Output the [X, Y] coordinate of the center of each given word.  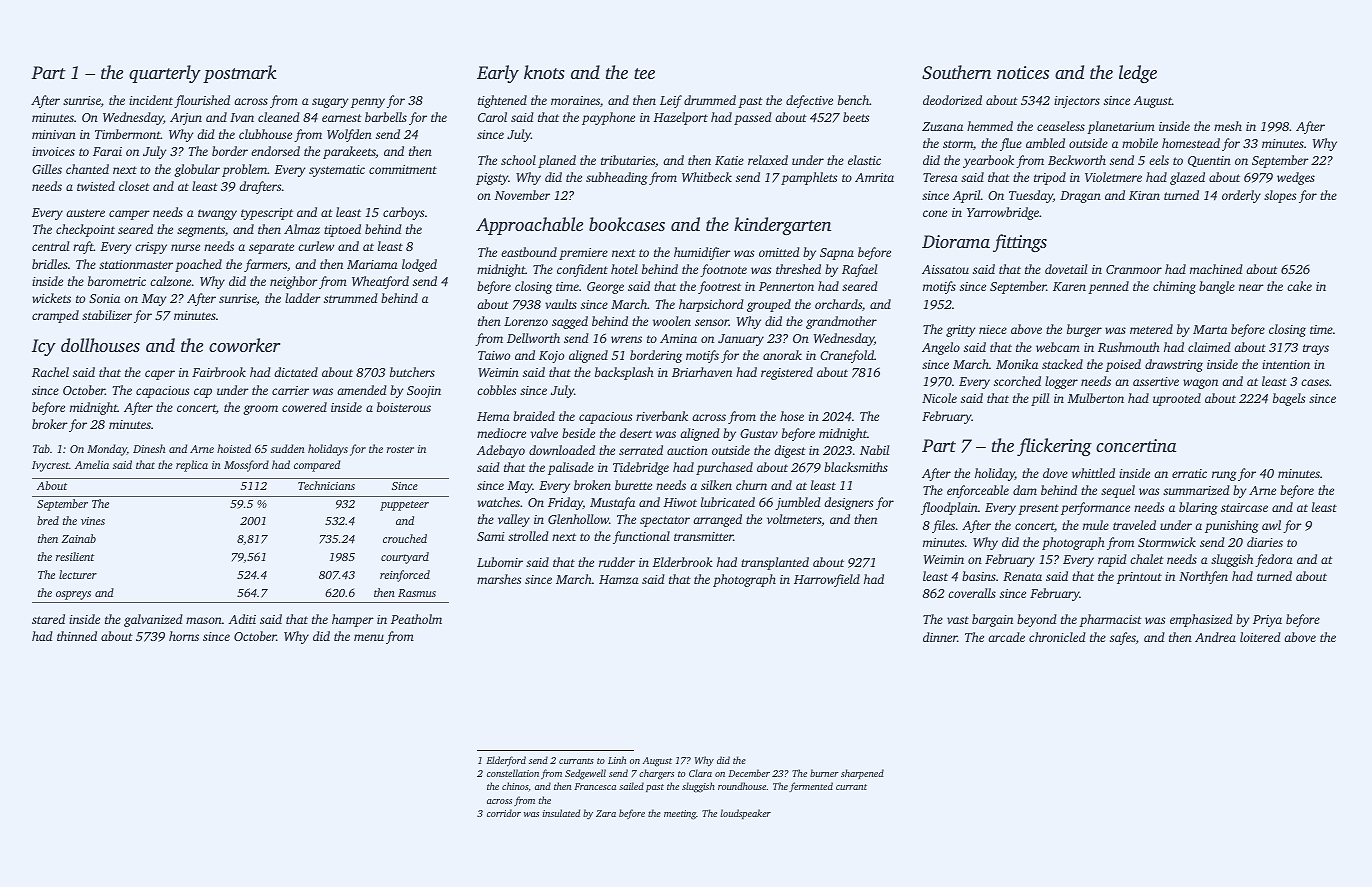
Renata [1022, 576]
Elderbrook [682, 562]
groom [260, 410]
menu [369, 637]
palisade [571, 468]
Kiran [1144, 195]
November [522, 195]
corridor [504, 813]
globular [197, 170]
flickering [1054, 447]
